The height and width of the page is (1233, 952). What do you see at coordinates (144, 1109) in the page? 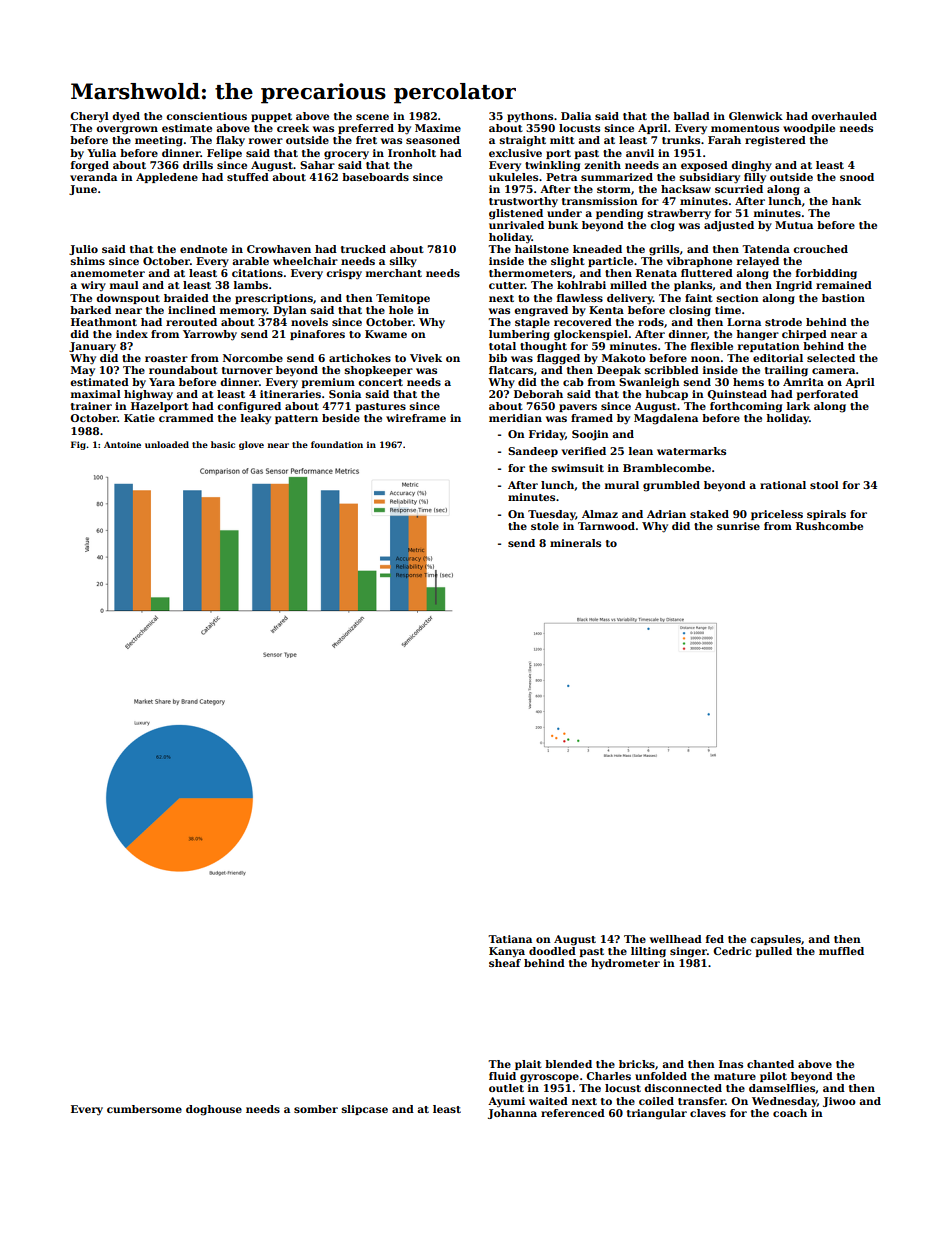
I see `cumbersome` at bounding box center [144, 1109].
